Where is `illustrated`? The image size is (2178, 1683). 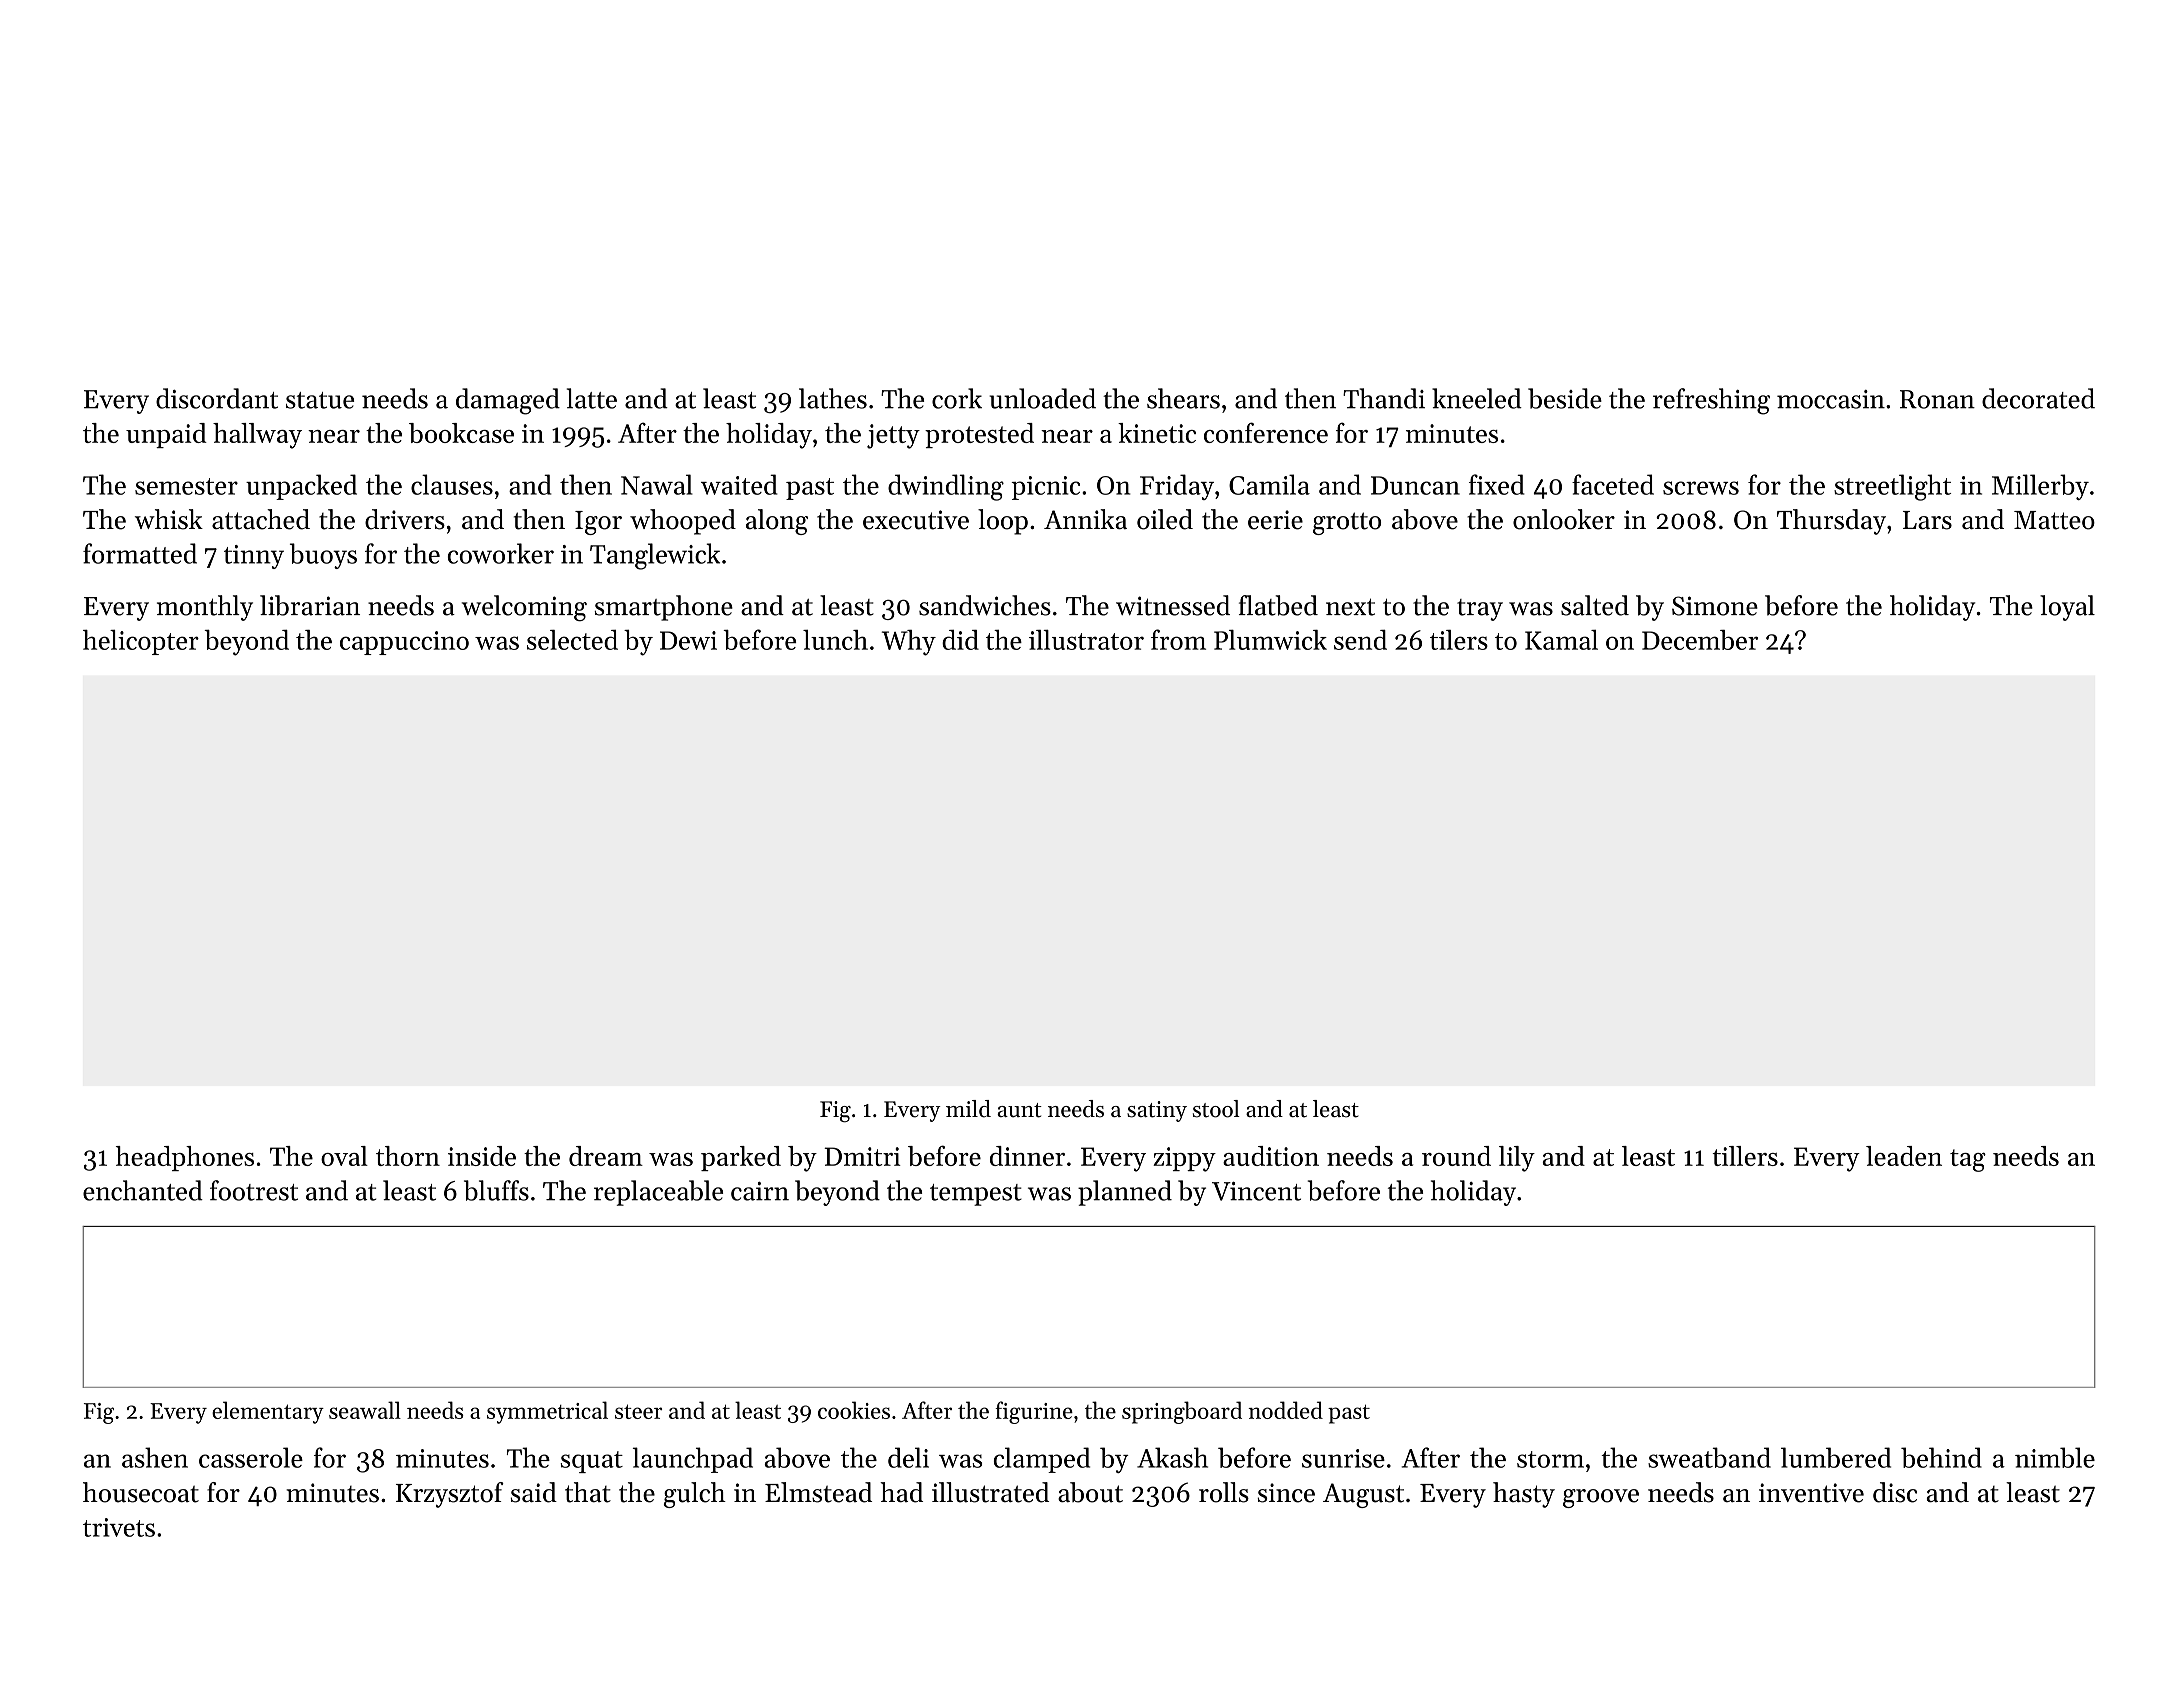 illustrated is located at coordinates (990, 1492).
